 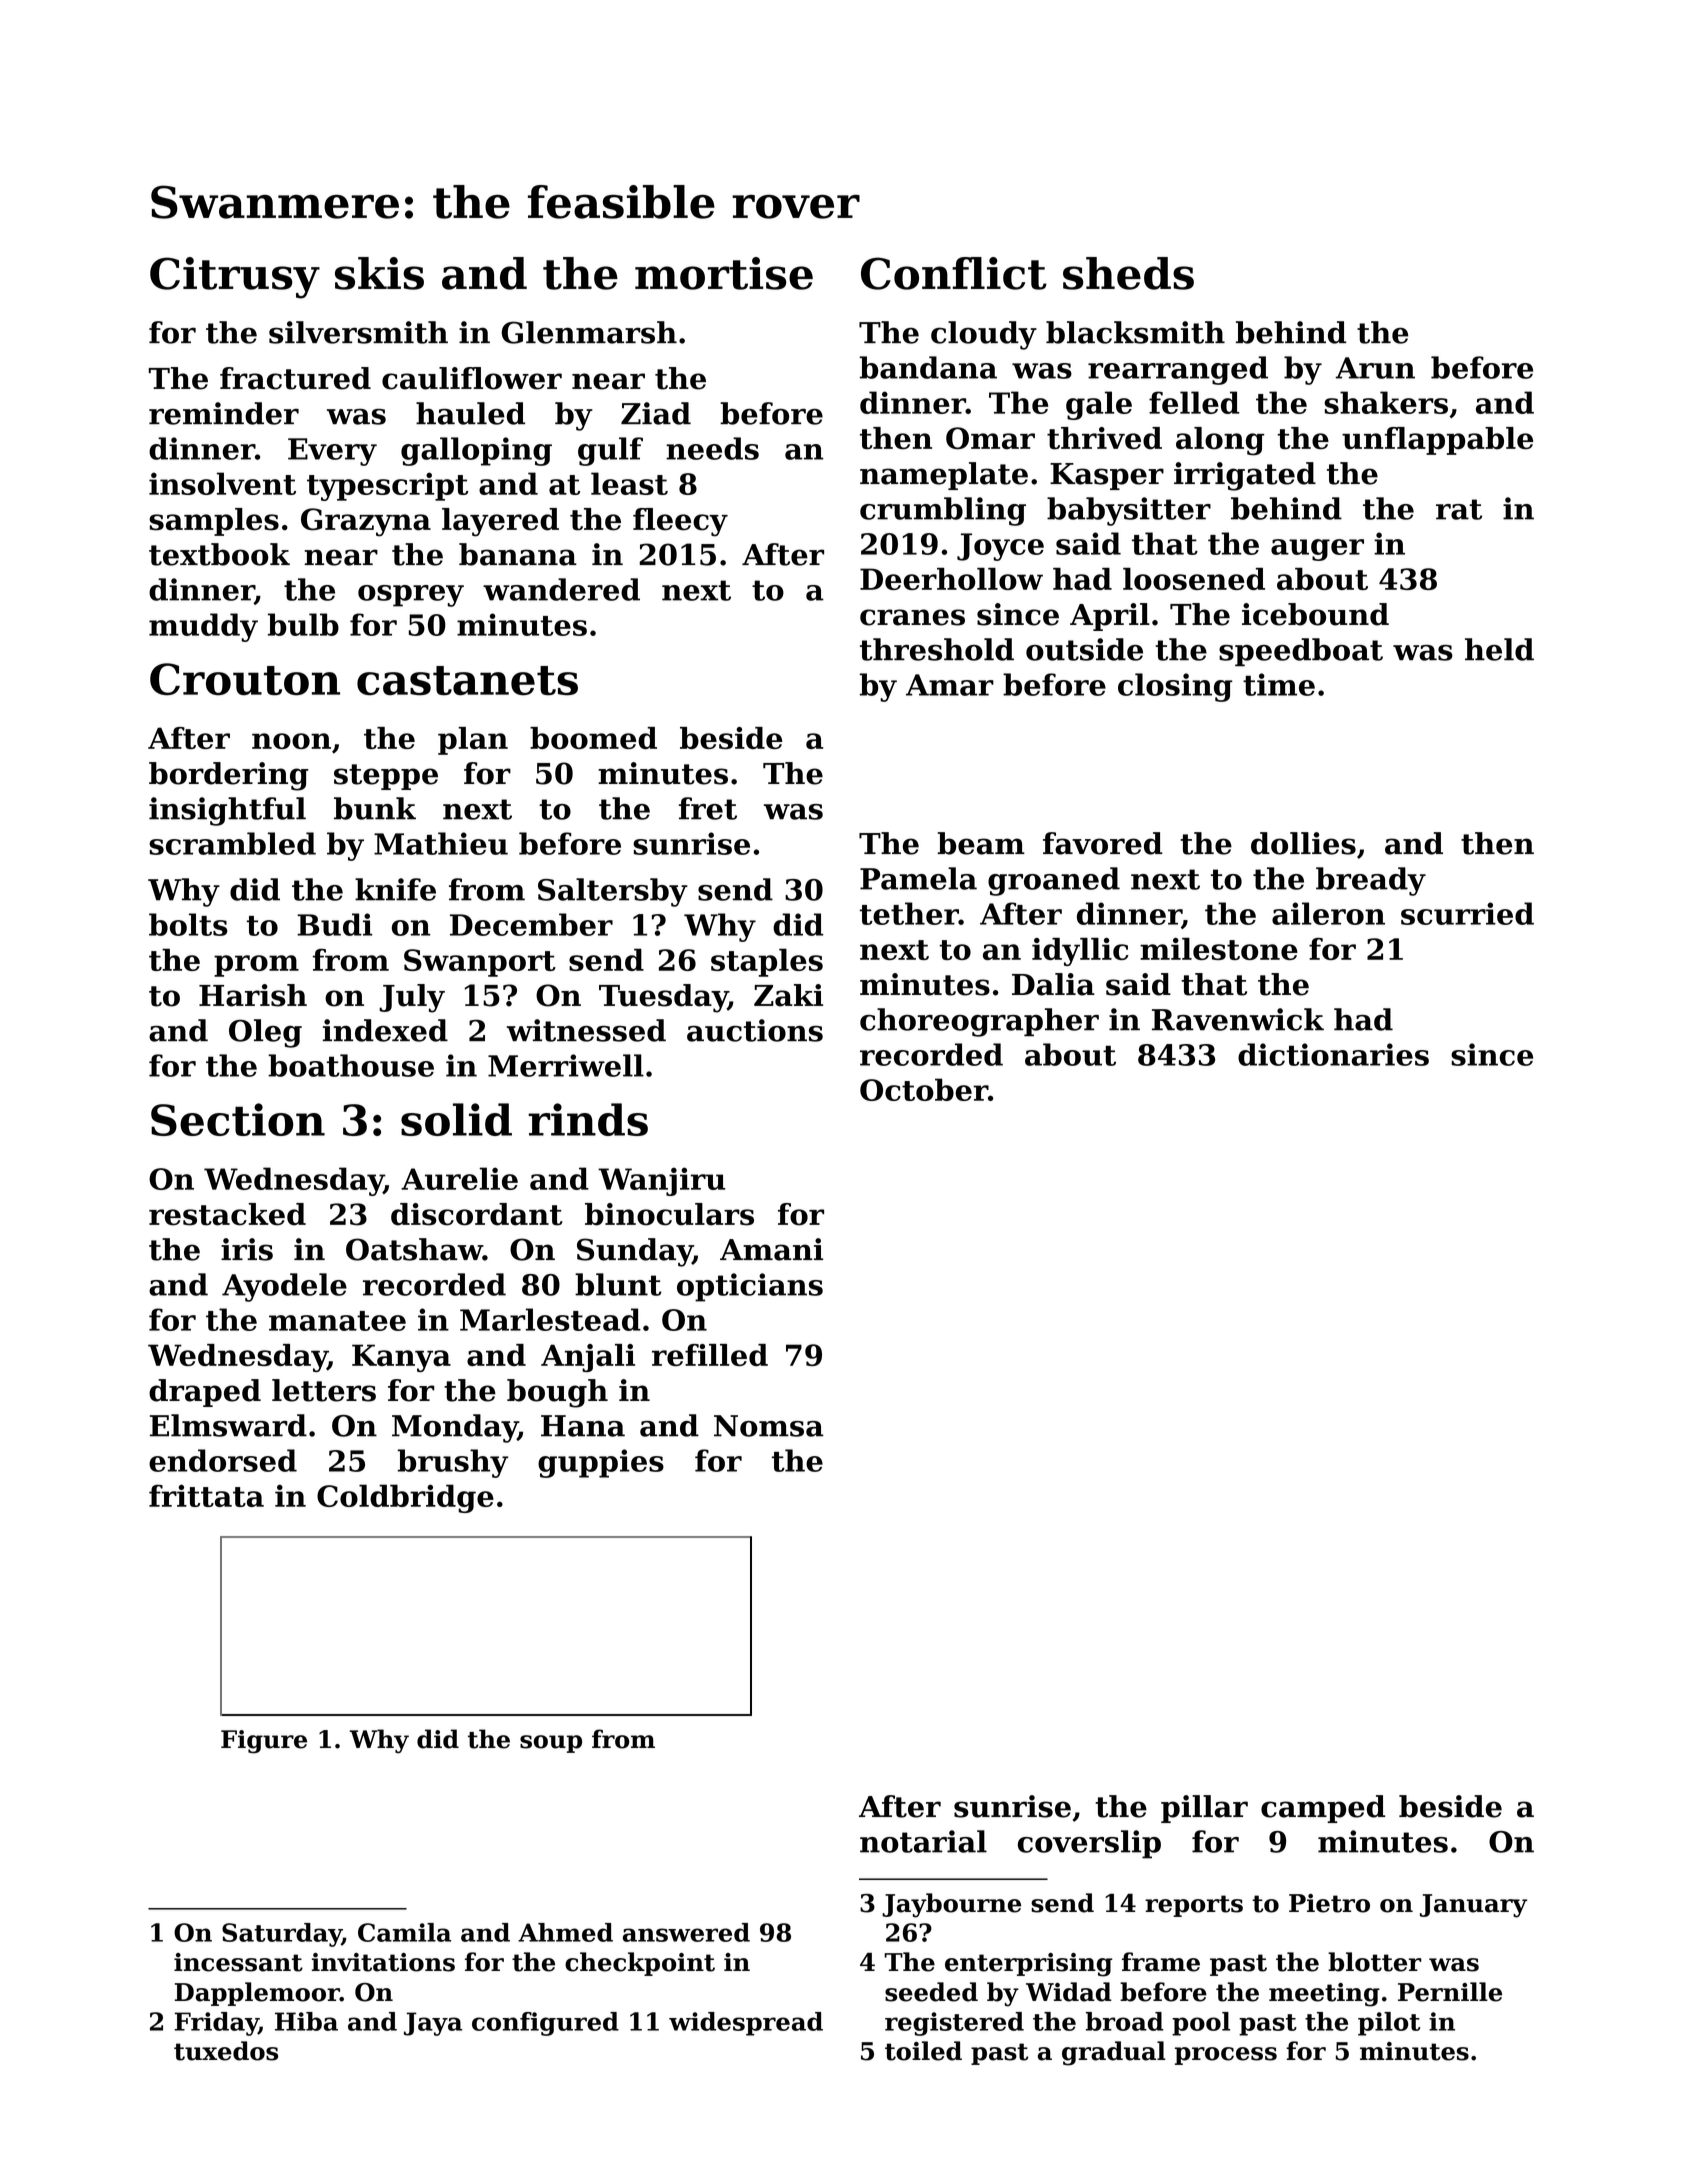 What do you see at coordinates (769, 1426) in the screenshot?
I see `Nomsa` at bounding box center [769, 1426].
